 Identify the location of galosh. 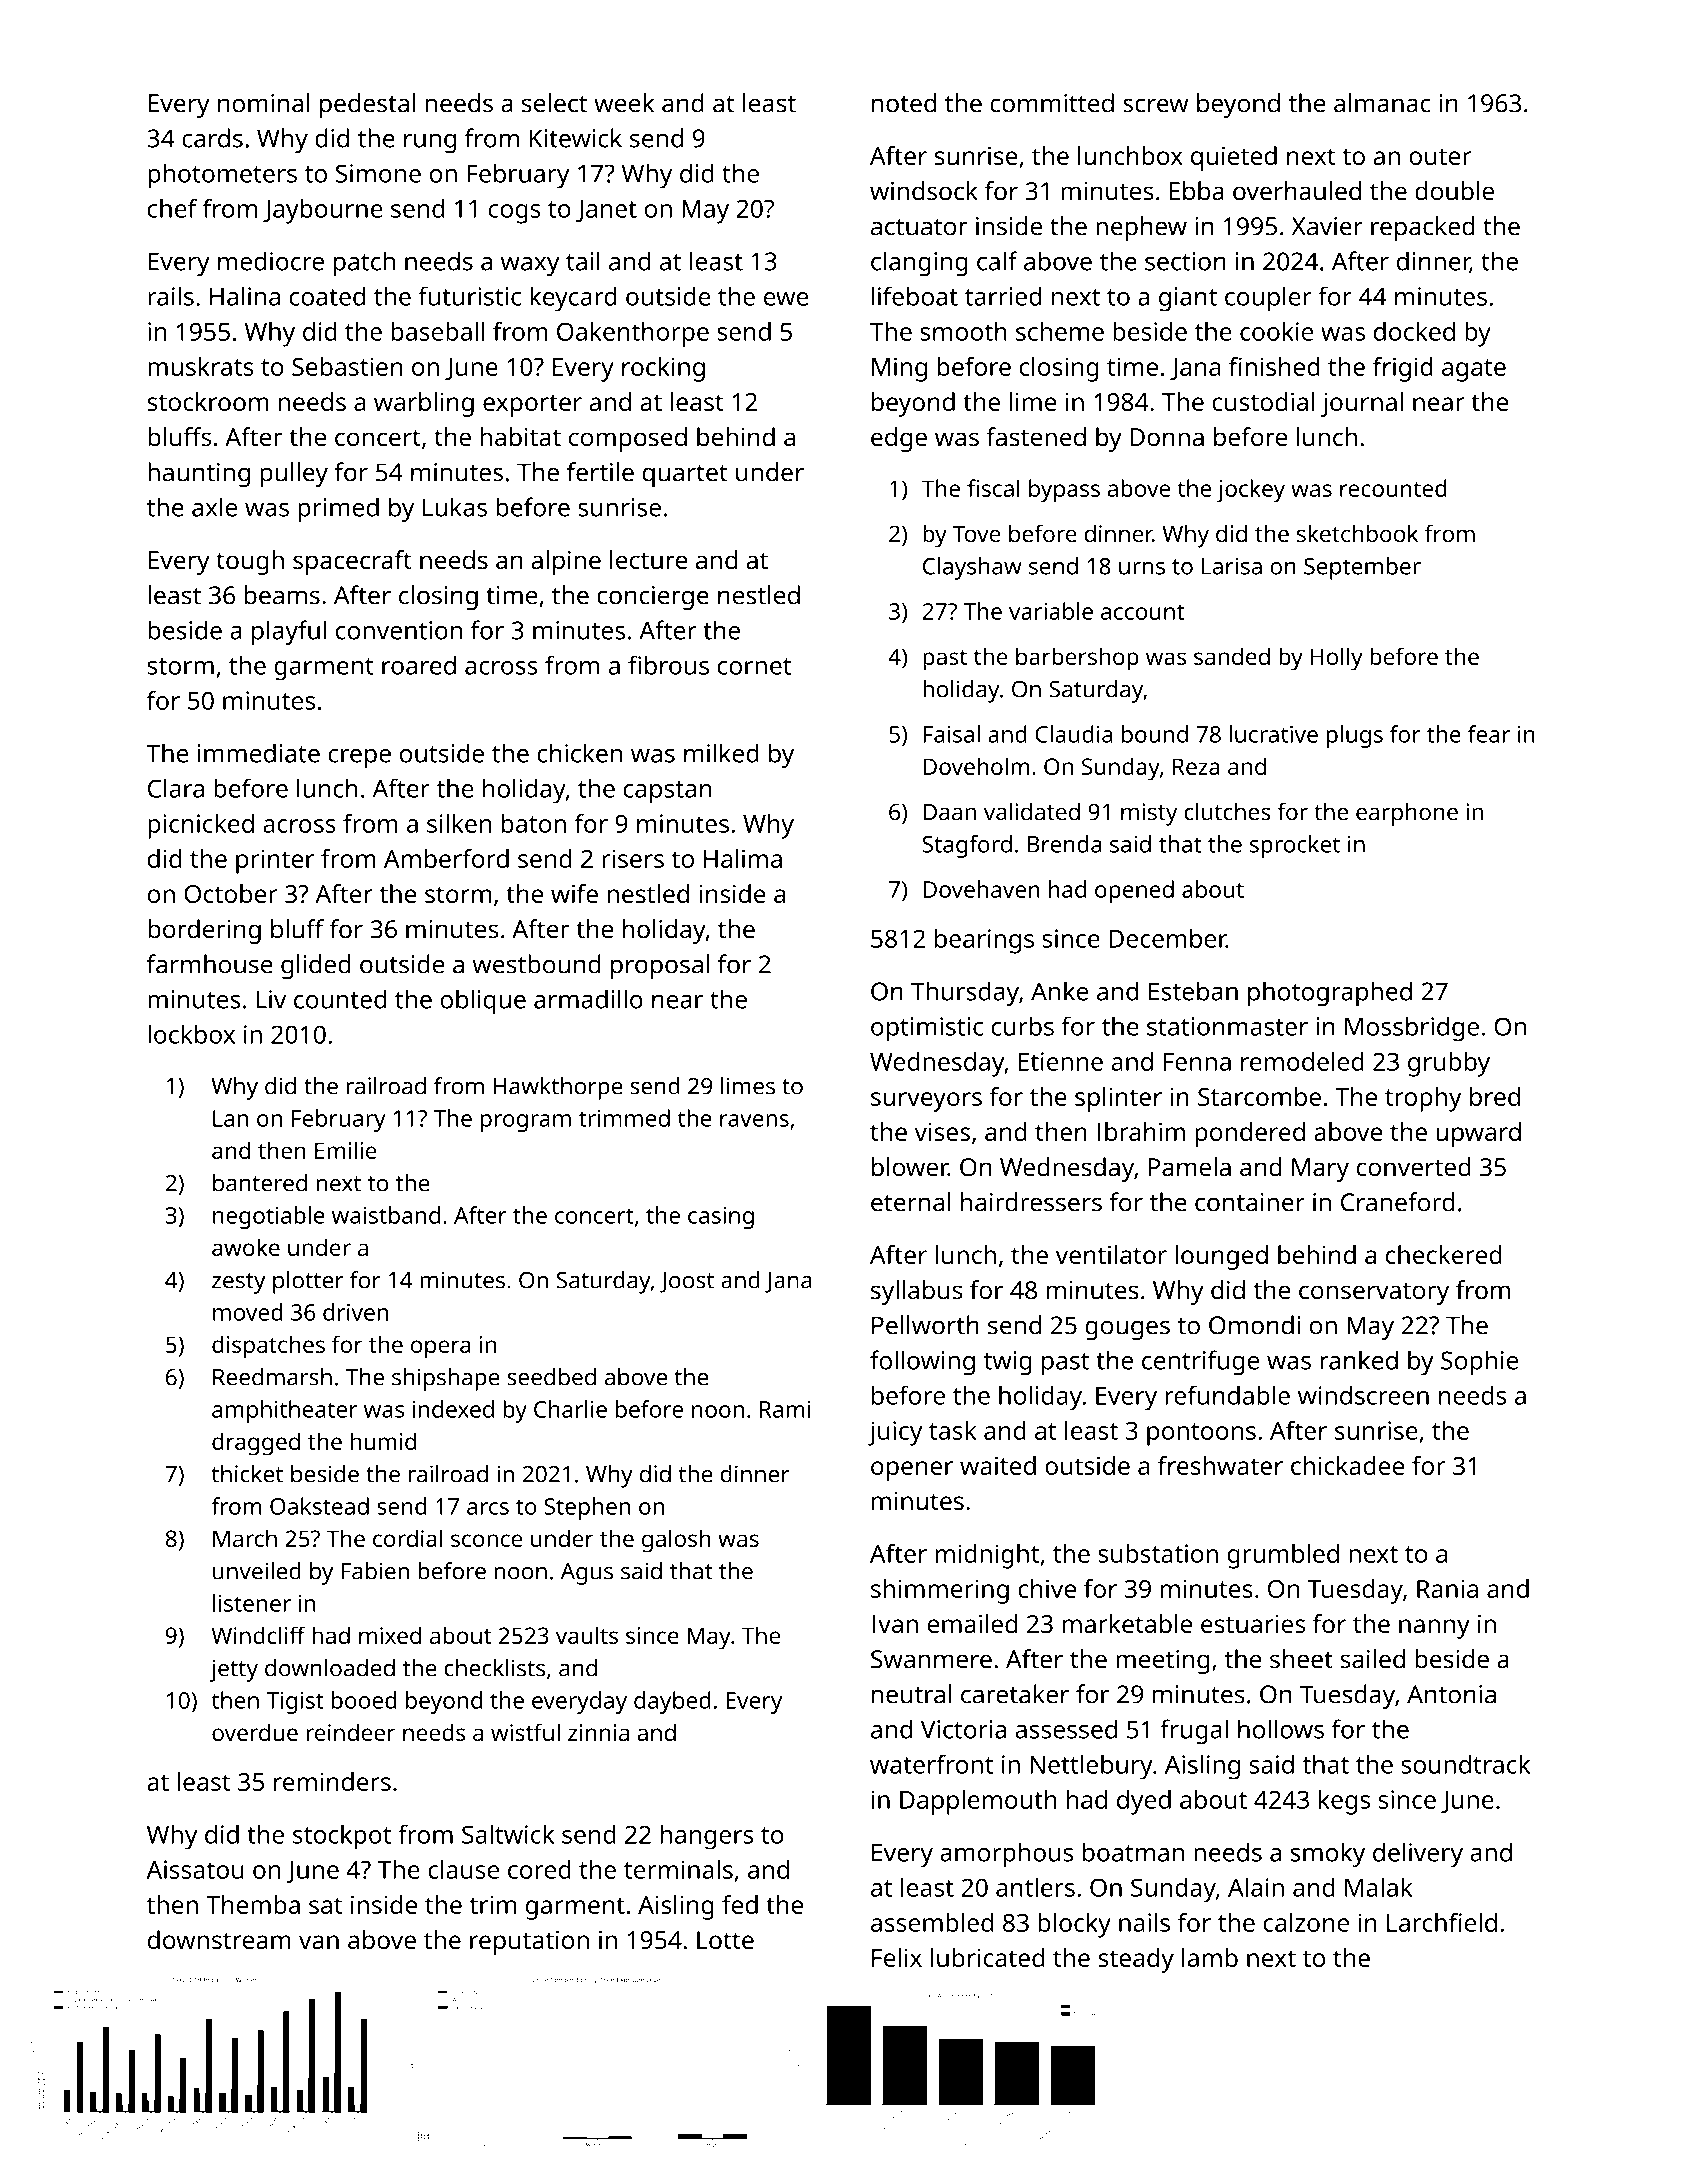
(676, 1541).
